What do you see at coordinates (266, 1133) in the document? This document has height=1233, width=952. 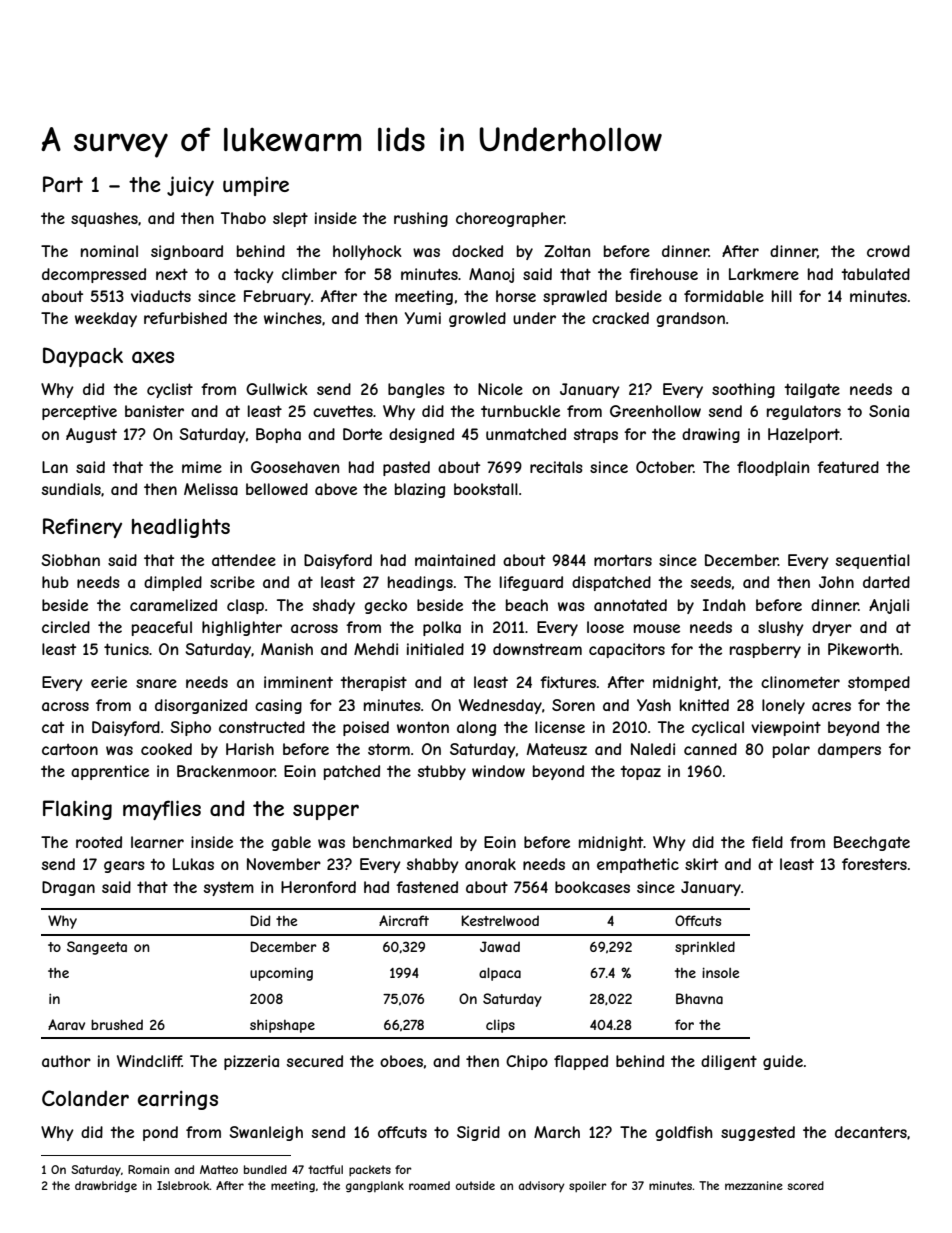 I see `Swanleigh` at bounding box center [266, 1133].
